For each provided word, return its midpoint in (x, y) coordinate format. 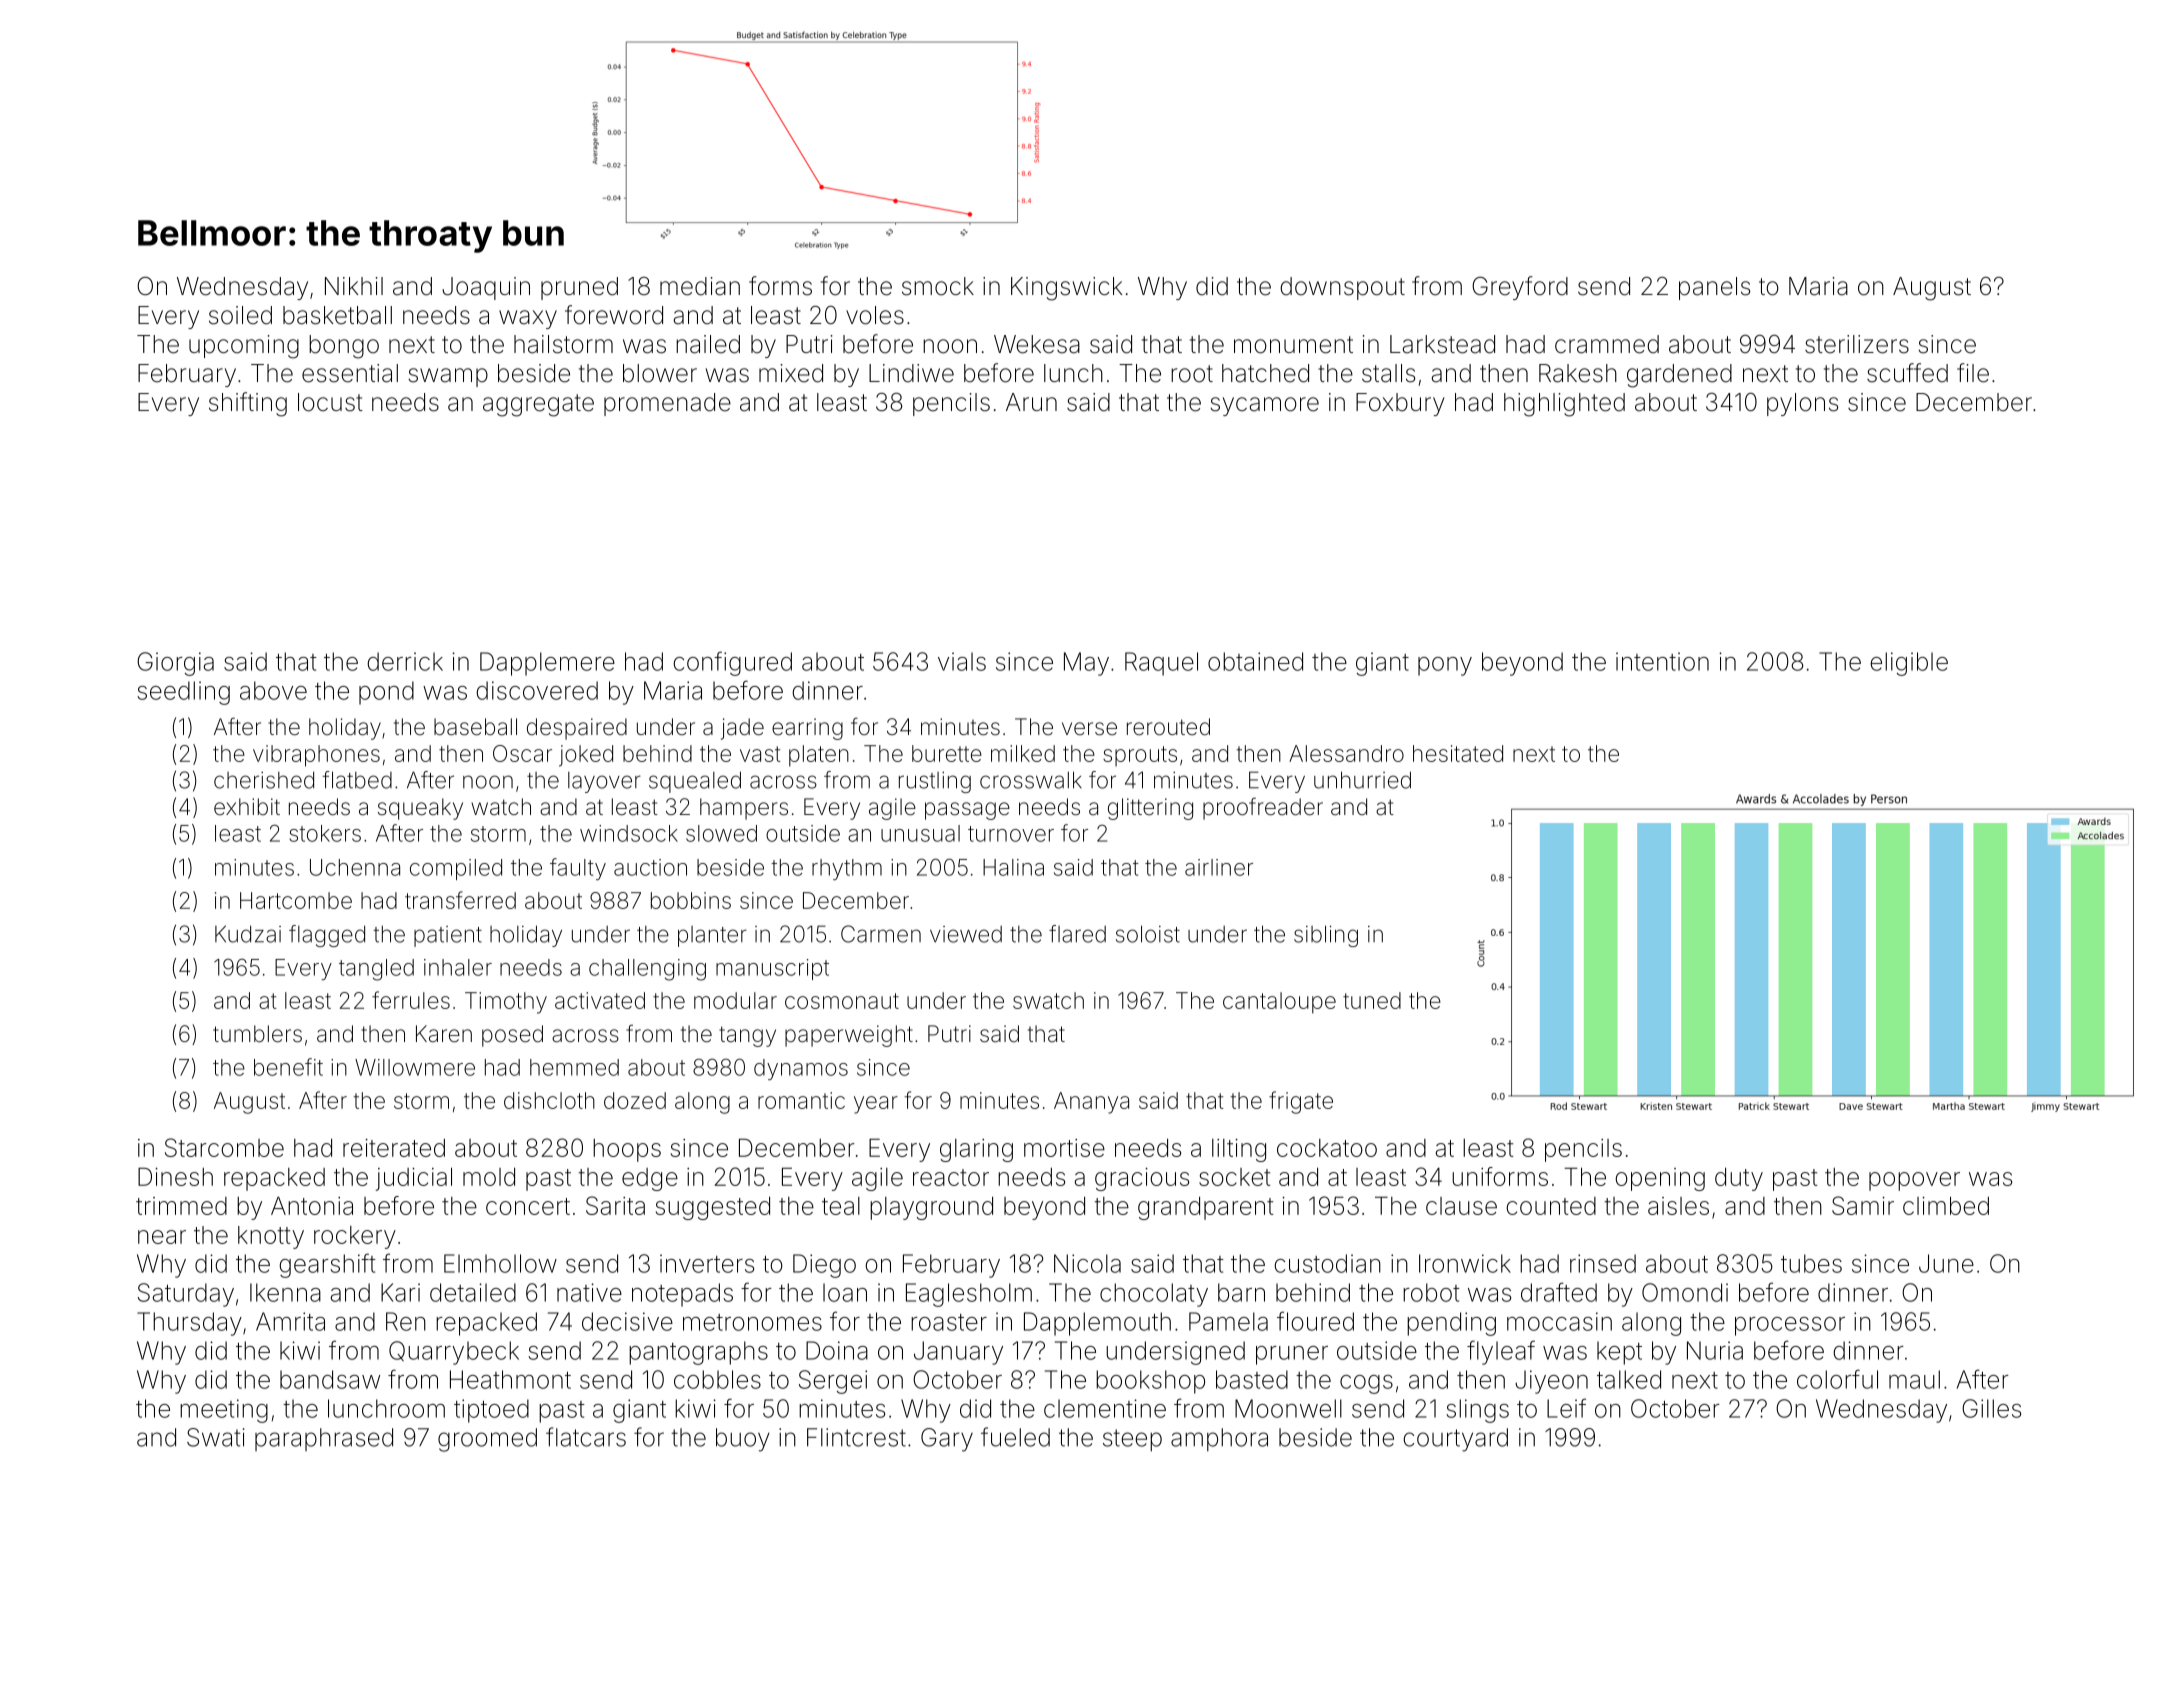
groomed (487, 1440)
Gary (947, 1440)
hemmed (574, 1067)
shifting (248, 404)
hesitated (1458, 753)
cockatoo (1327, 1148)
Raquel (1161, 664)
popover (1914, 1181)
